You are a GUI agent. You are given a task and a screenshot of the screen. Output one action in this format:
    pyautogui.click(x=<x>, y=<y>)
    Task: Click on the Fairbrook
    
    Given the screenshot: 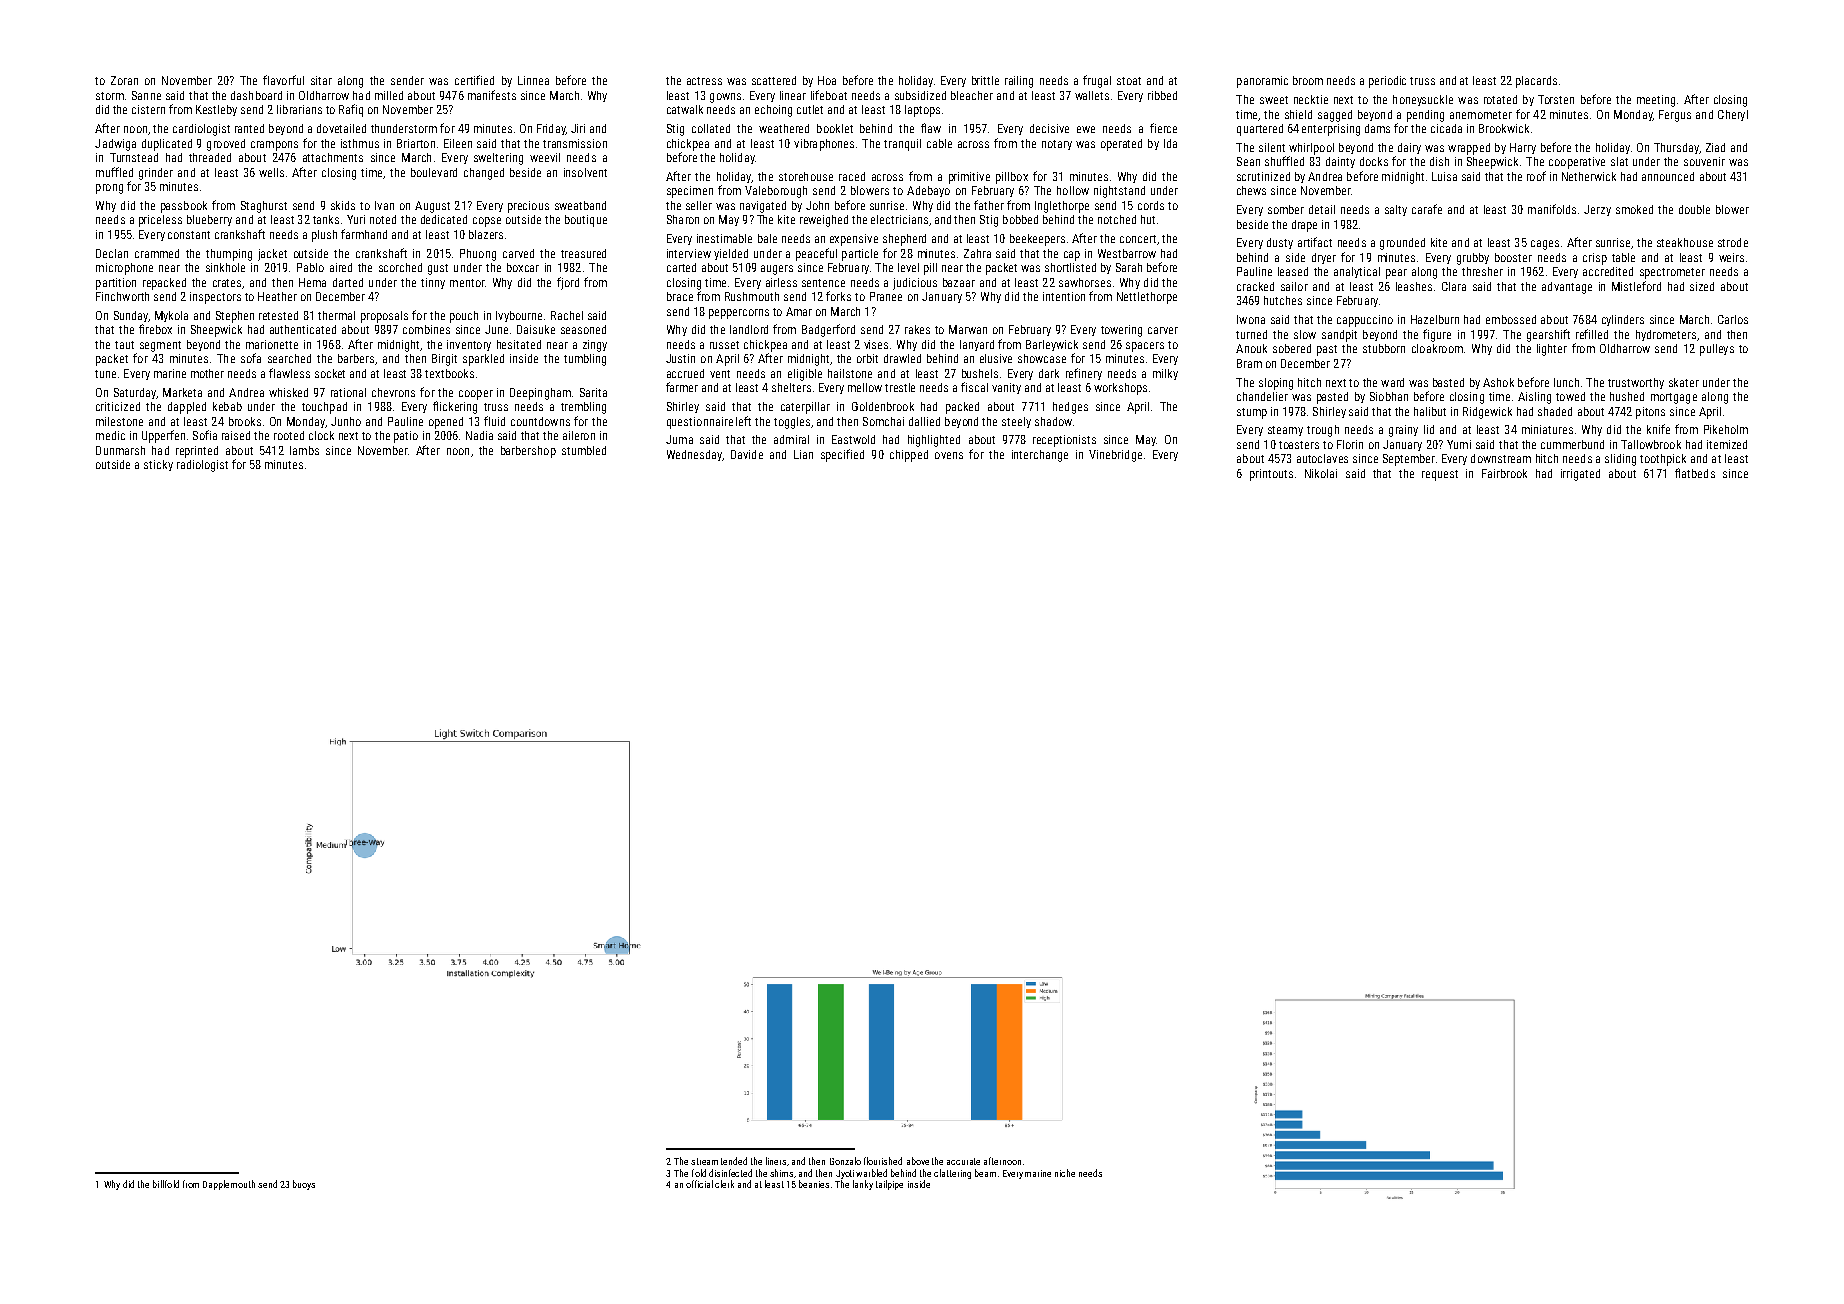 What is the action you would take?
    pyautogui.click(x=1504, y=473)
